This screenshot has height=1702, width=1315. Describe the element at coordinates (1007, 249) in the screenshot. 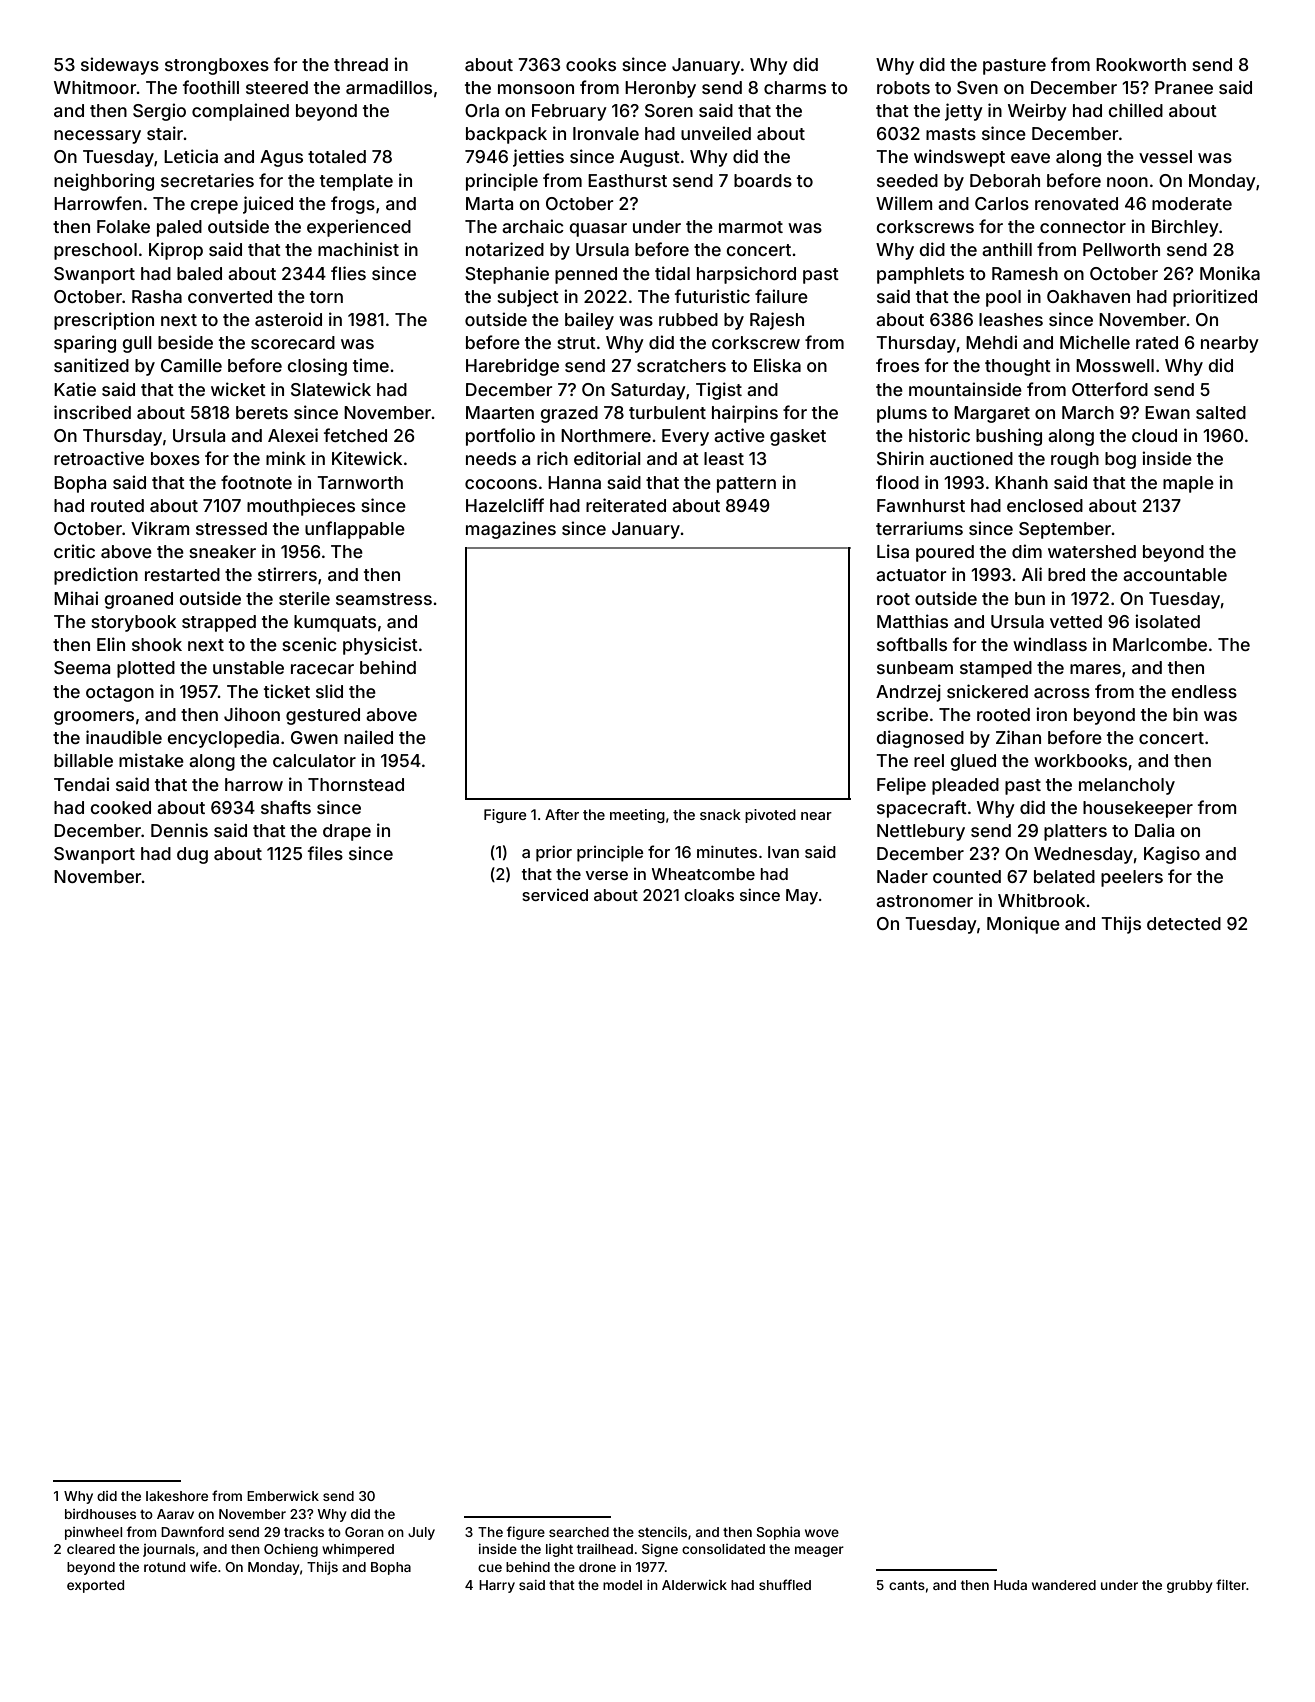

I see `anthill` at that location.
